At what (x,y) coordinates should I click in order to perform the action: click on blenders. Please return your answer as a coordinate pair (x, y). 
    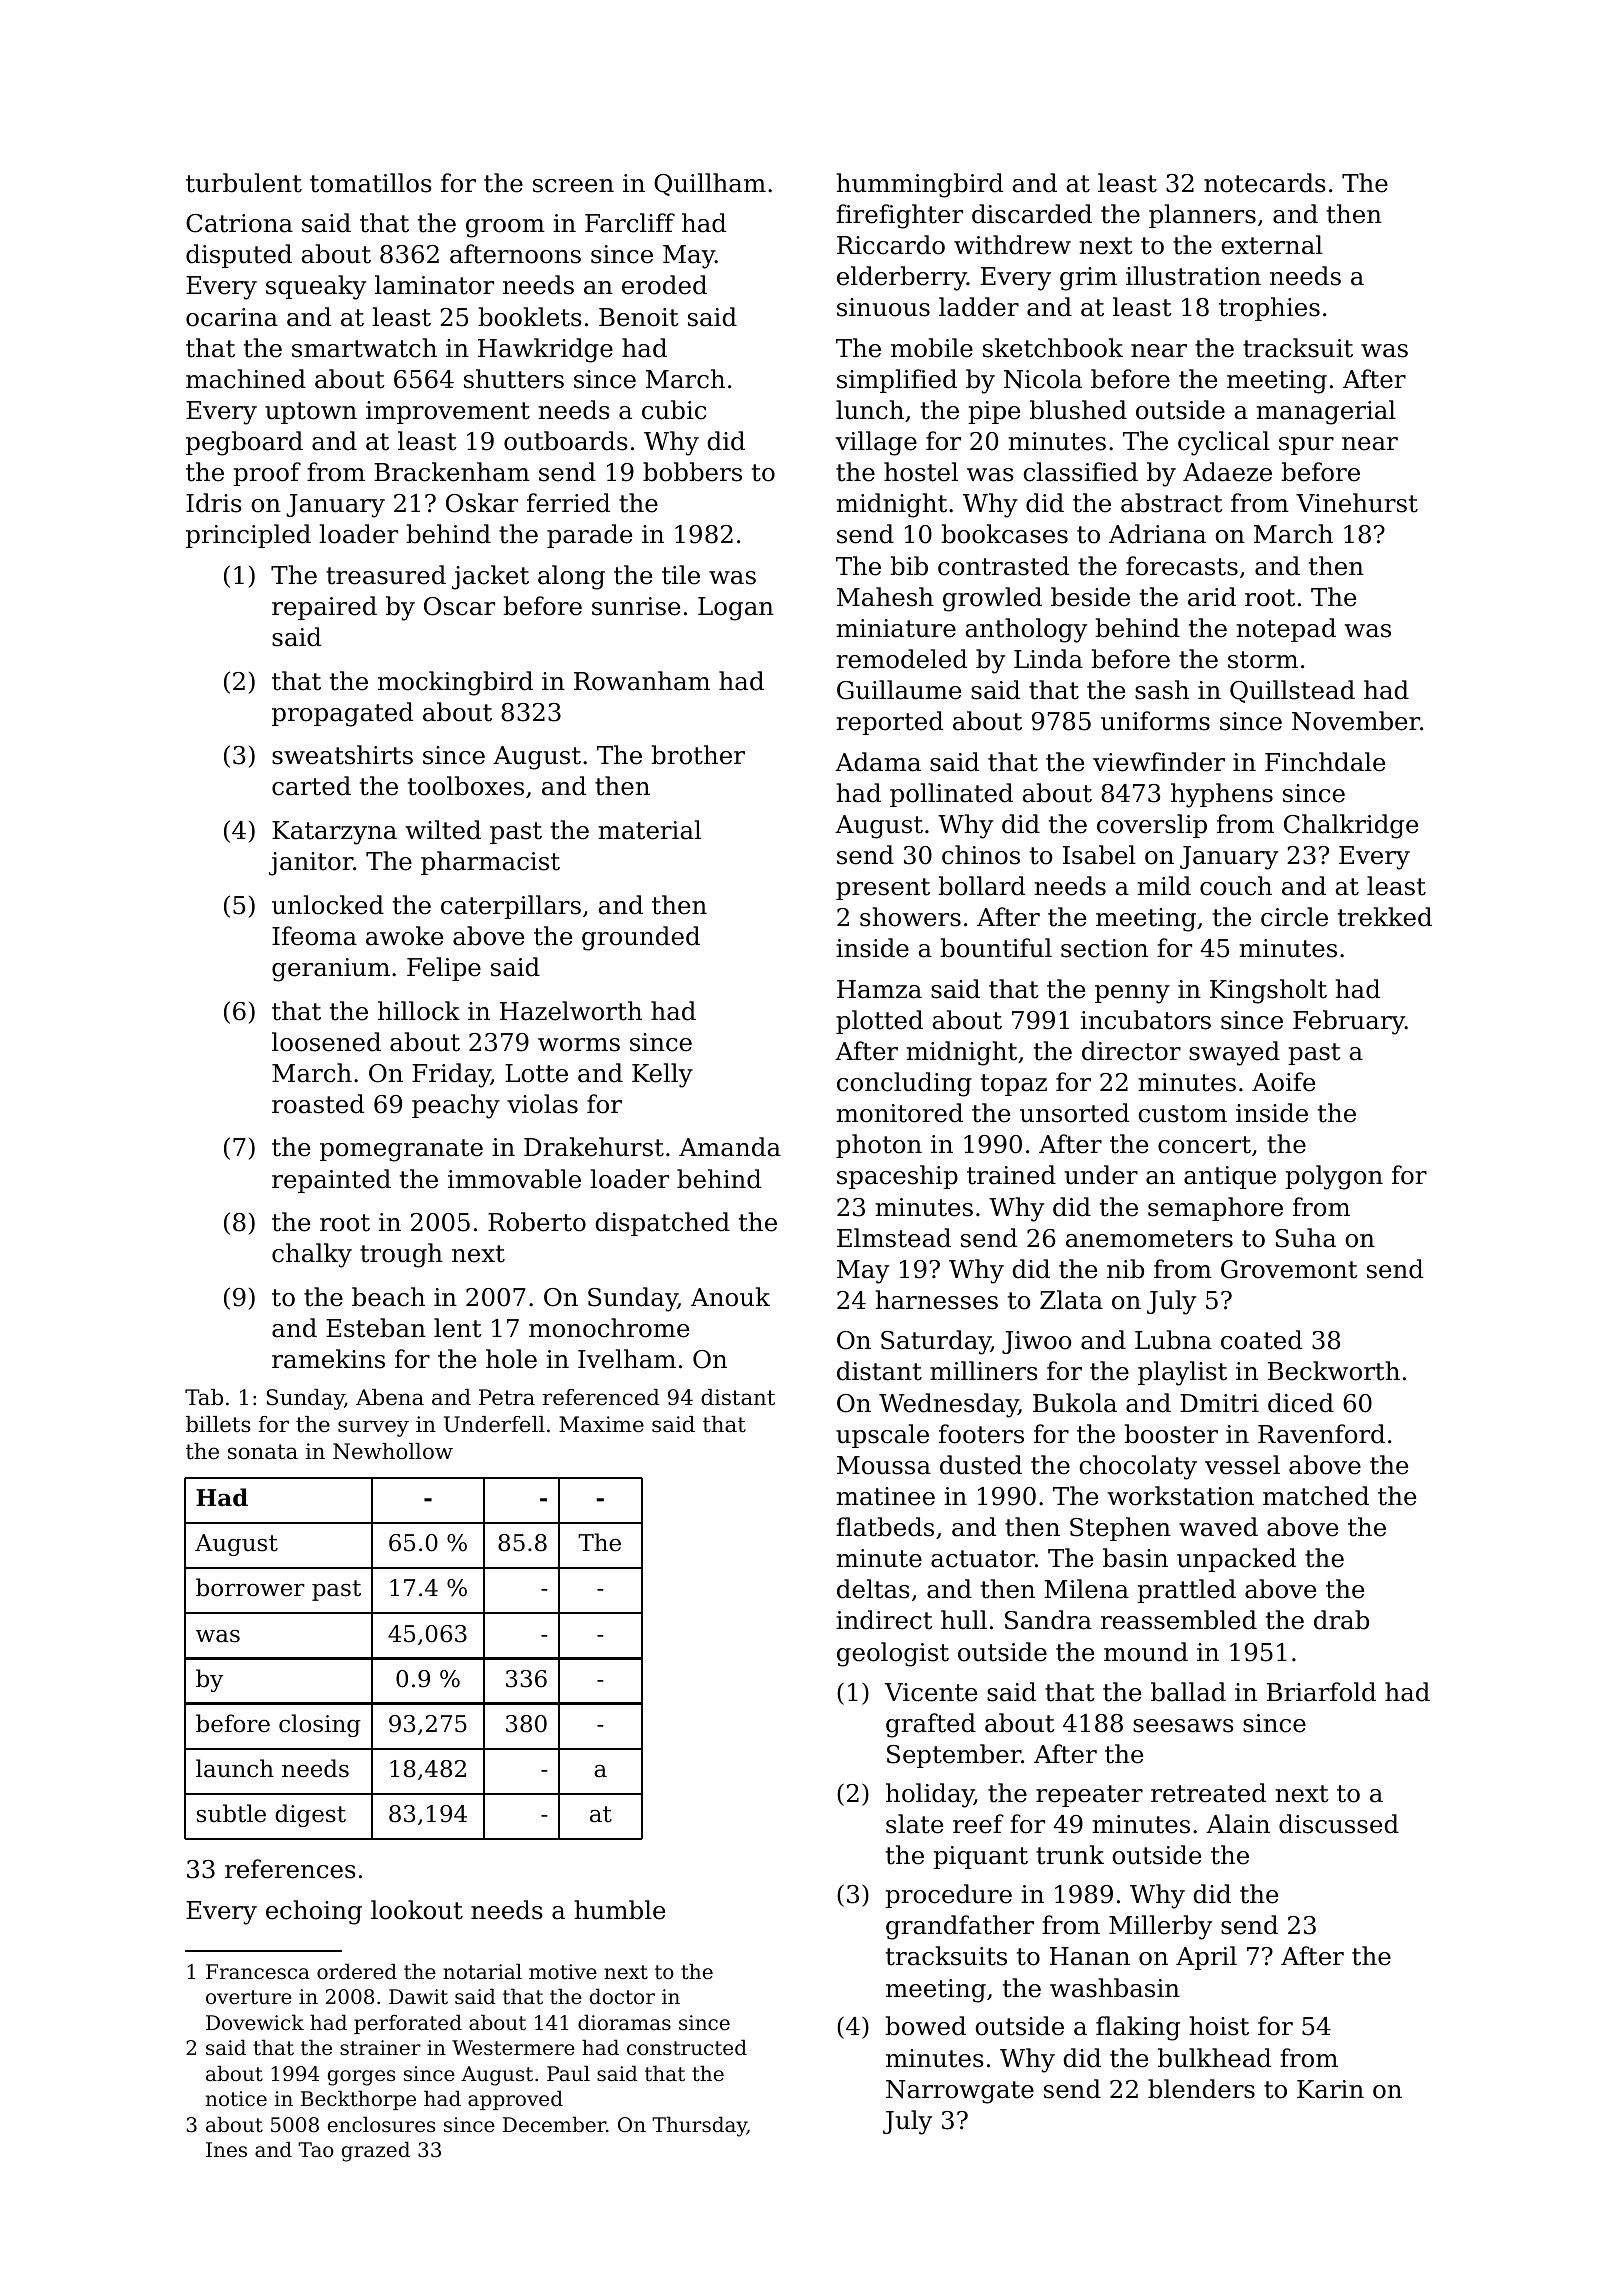
    Looking at the image, I should click on (1201, 2089).
